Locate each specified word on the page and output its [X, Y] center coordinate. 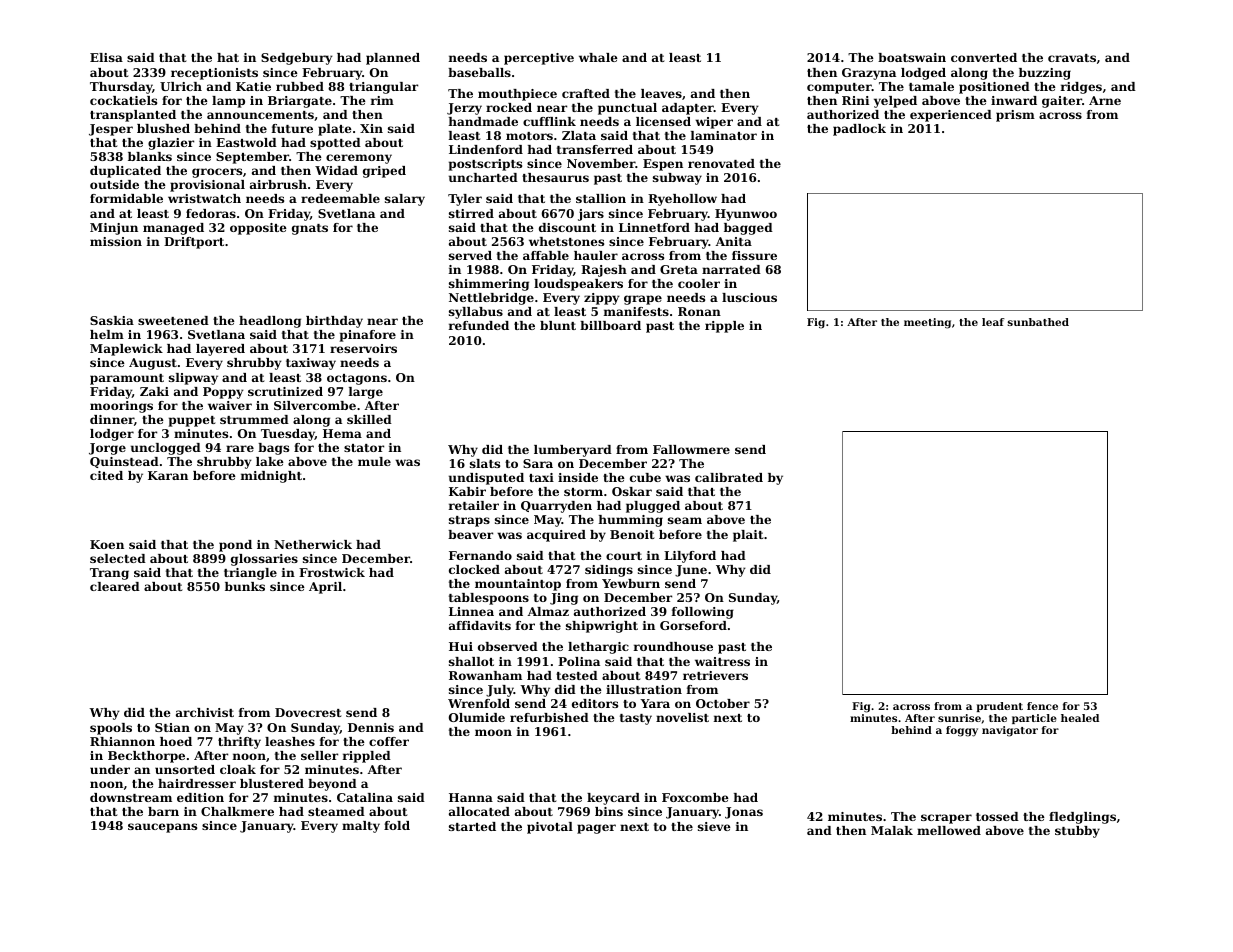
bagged [748, 229]
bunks [245, 586]
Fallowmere [691, 449]
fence [1042, 706]
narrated [731, 269]
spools [111, 729]
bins [609, 811]
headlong [270, 322]
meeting [927, 323]
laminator [724, 135]
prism [1015, 116]
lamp [228, 102]
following [703, 613]
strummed [254, 419]
